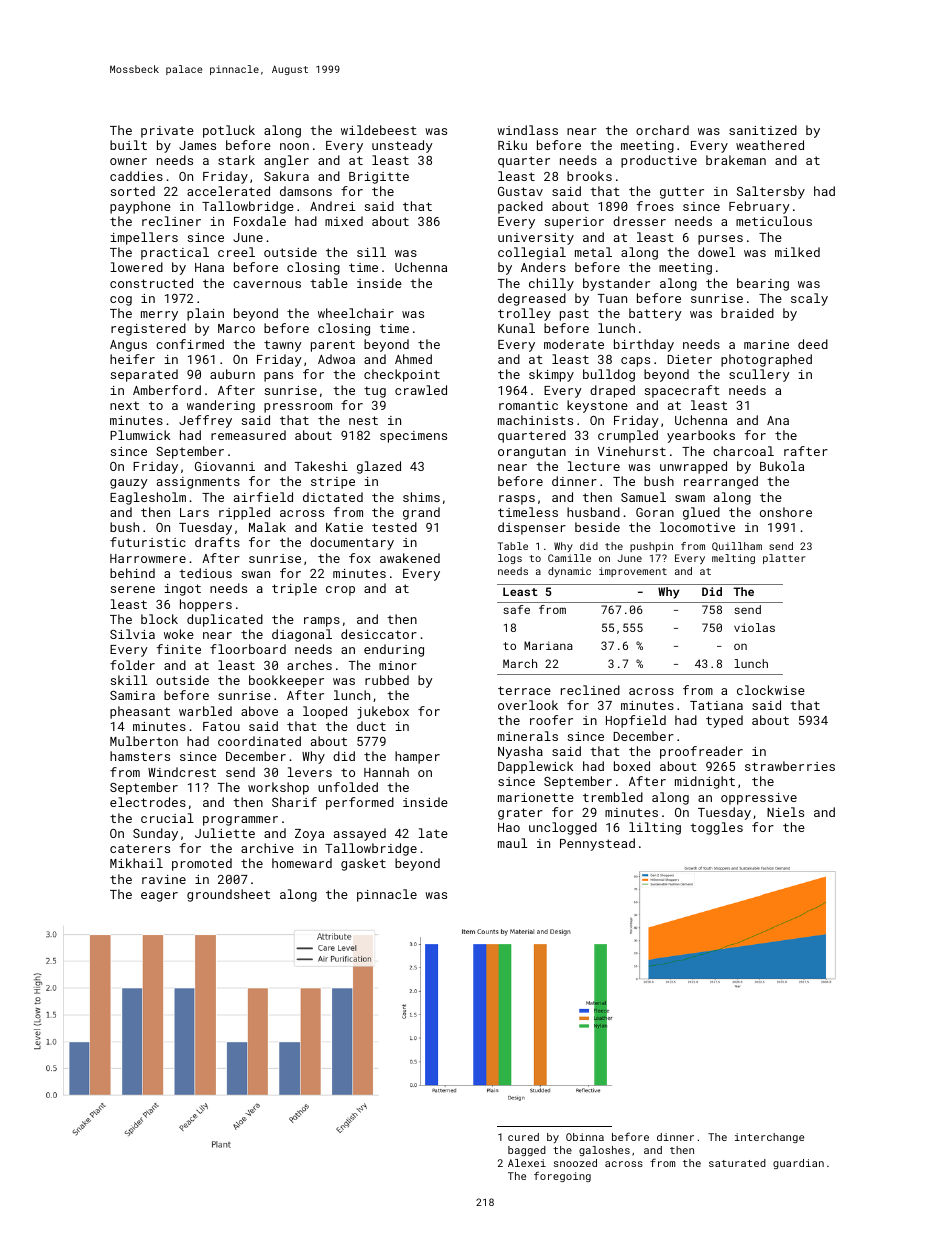  What do you see at coordinates (763, 130) in the document?
I see `sanitized` at bounding box center [763, 130].
